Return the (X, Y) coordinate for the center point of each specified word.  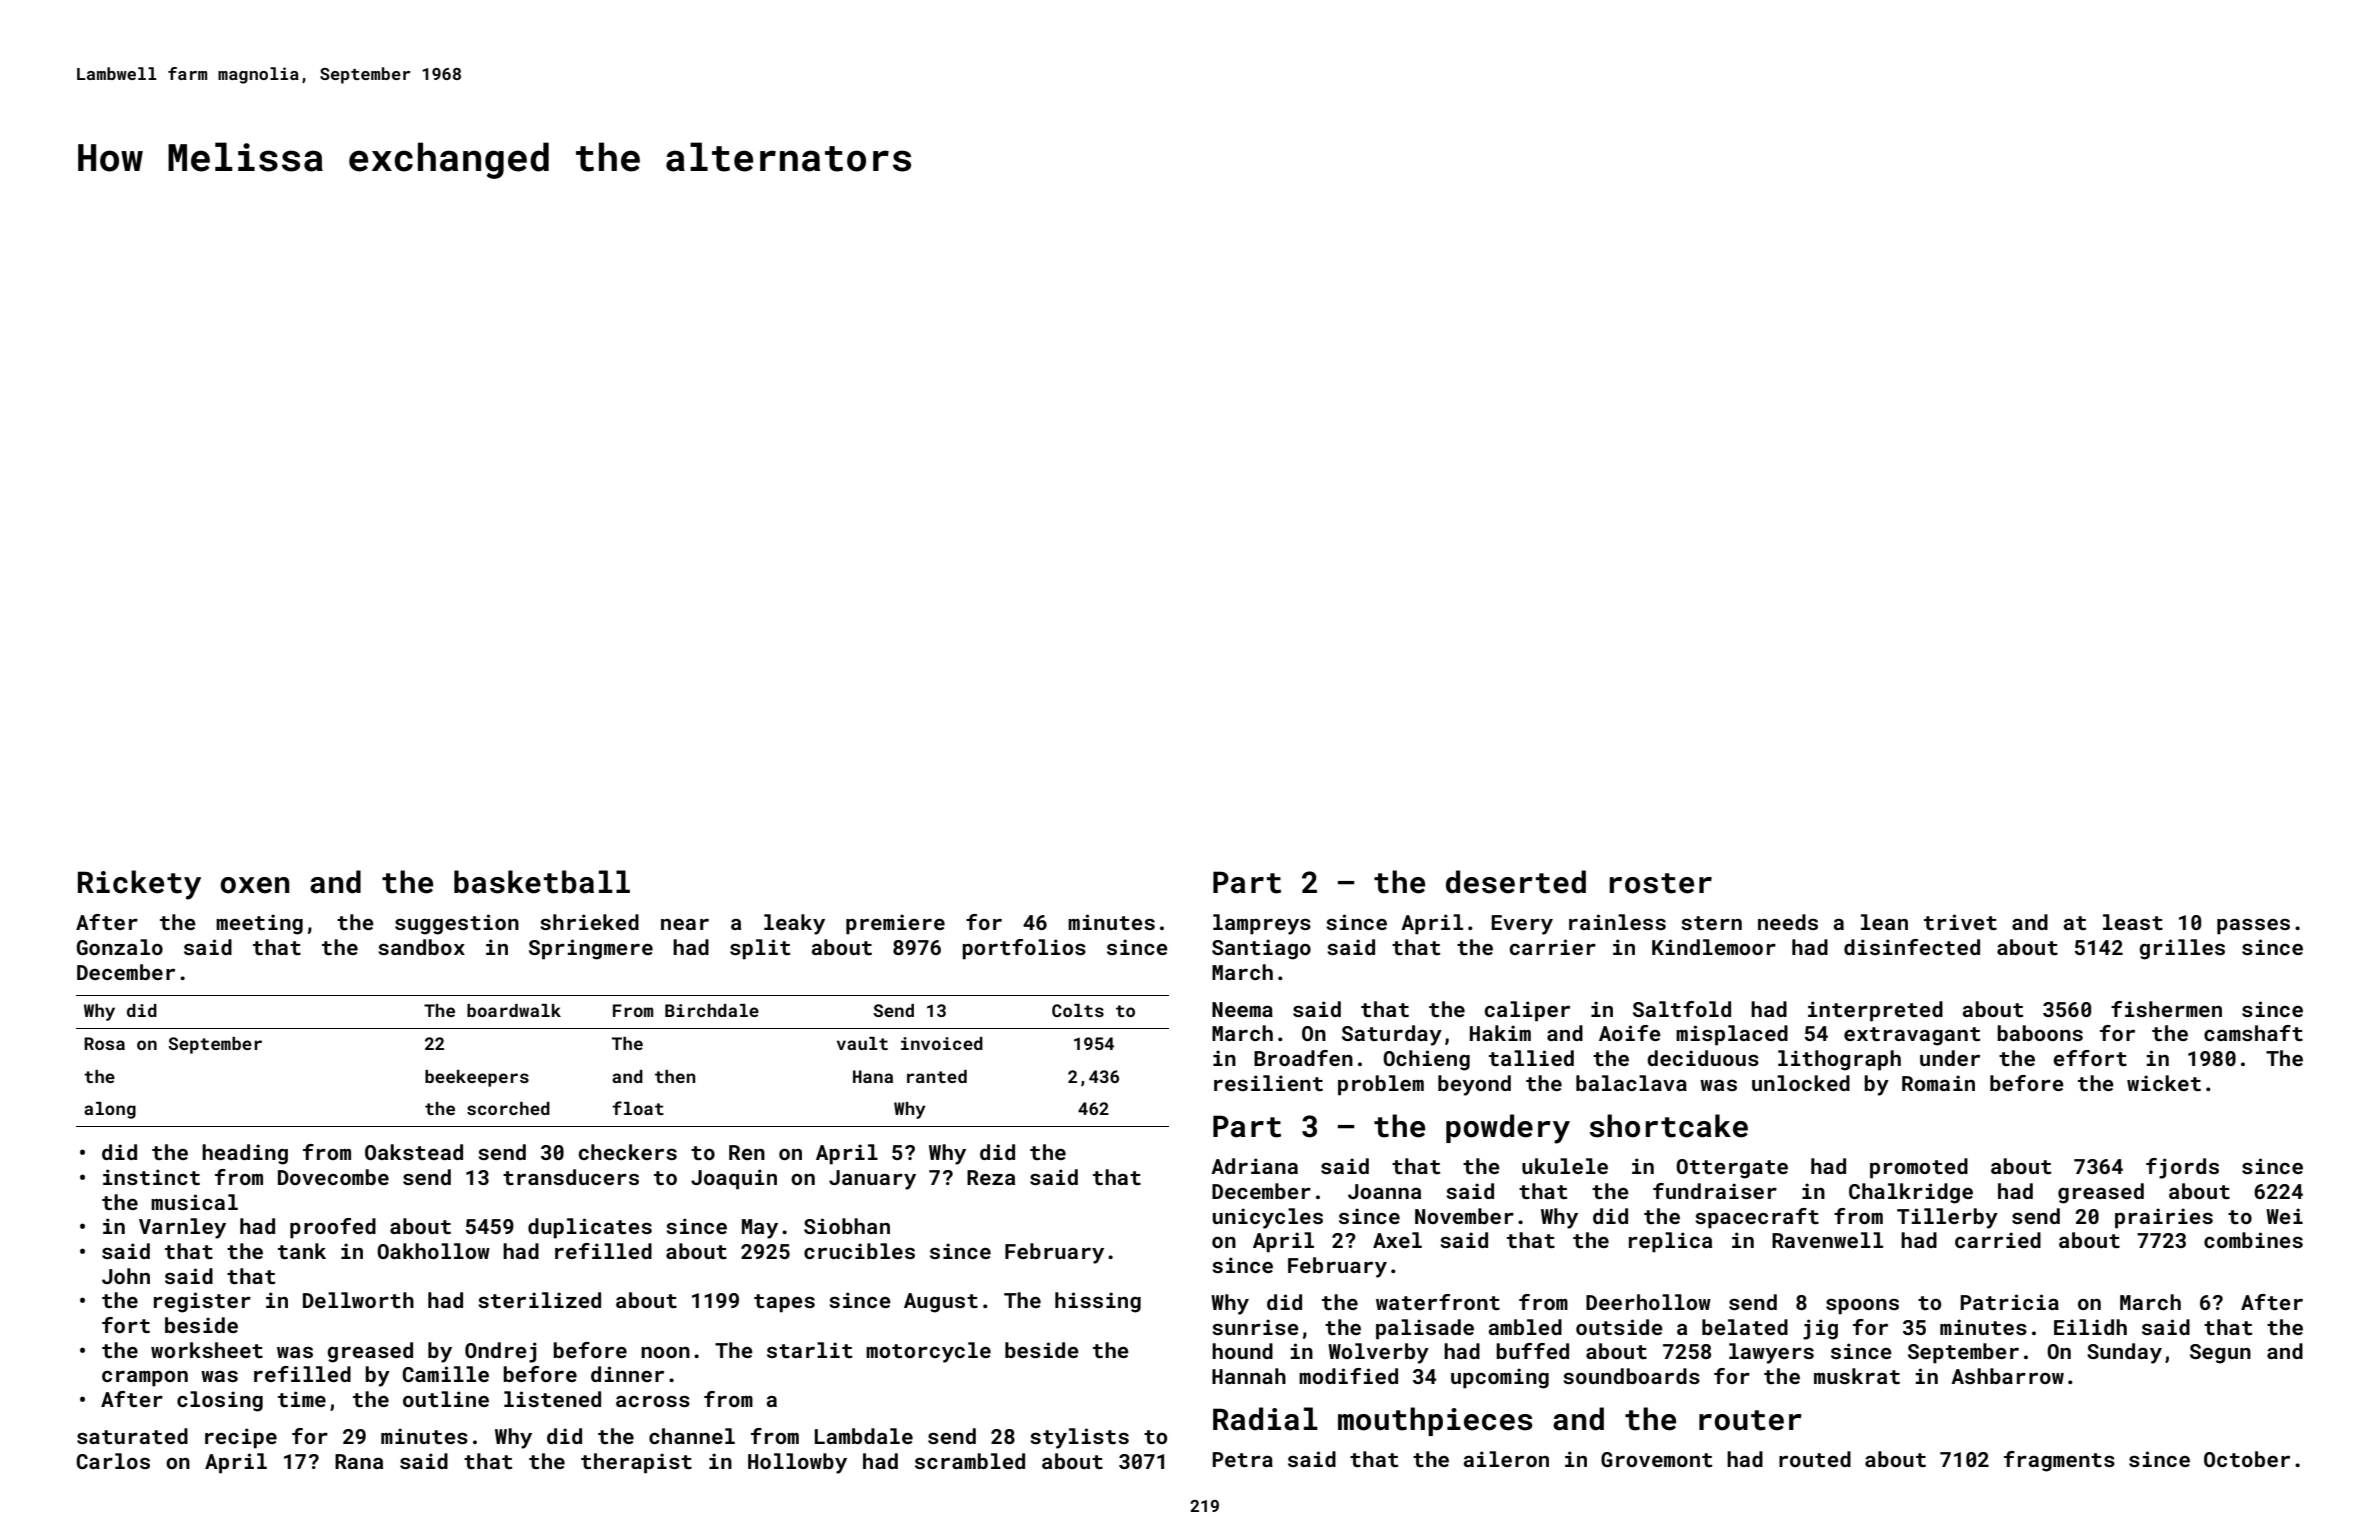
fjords (2182, 1168)
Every (1522, 925)
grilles (2182, 949)
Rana (359, 1461)
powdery (1508, 1129)
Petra (1242, 1459)
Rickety (139, 885)
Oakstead (414, 1152)
